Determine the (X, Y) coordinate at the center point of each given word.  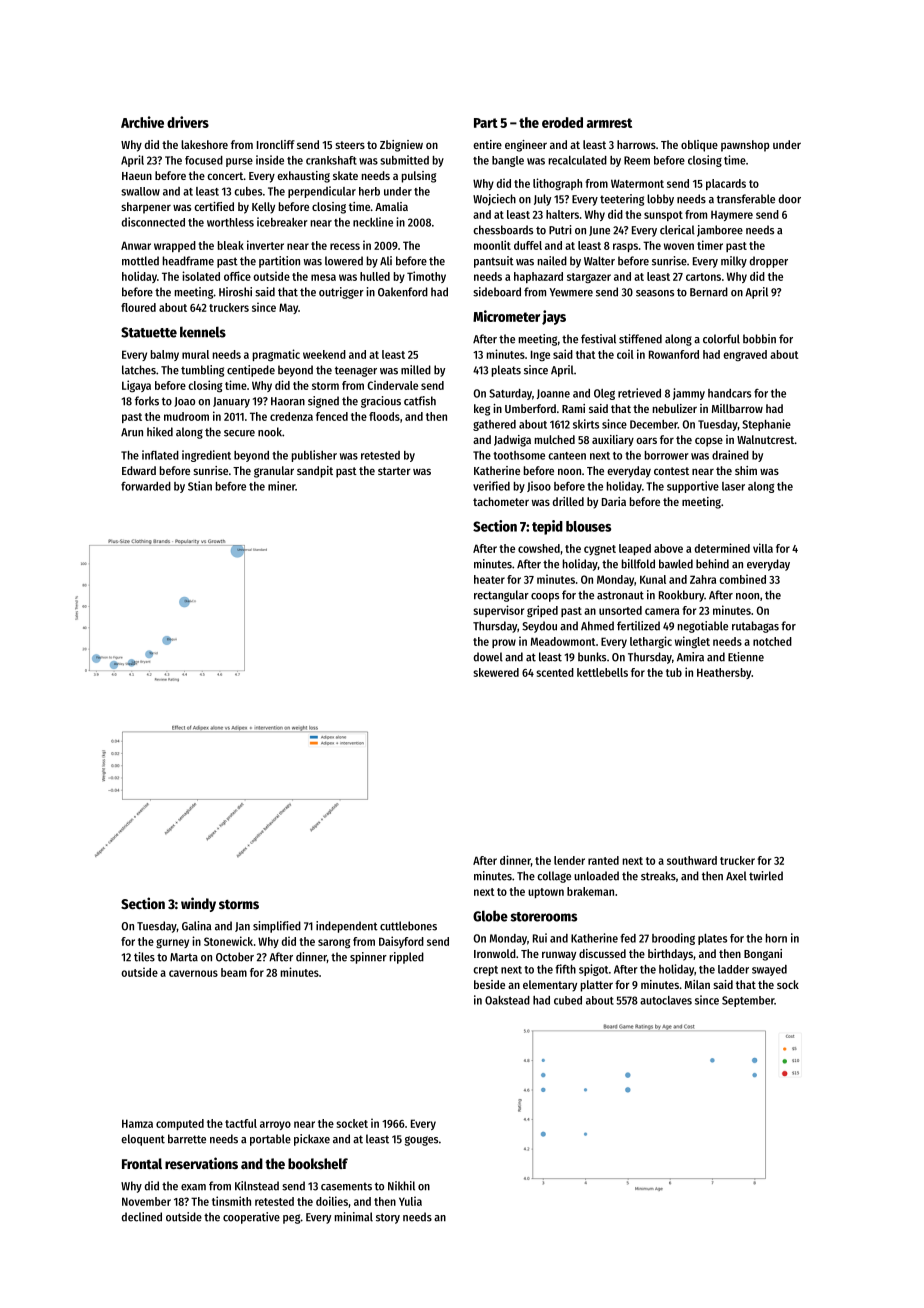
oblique (699, 146)
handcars (729, 393)
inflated (160, 455)
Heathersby (724, 673)
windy (198, 904)
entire (487, 144)
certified (214, 206)
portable (270, 1140)
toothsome (519, 455)
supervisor (498, 611)
